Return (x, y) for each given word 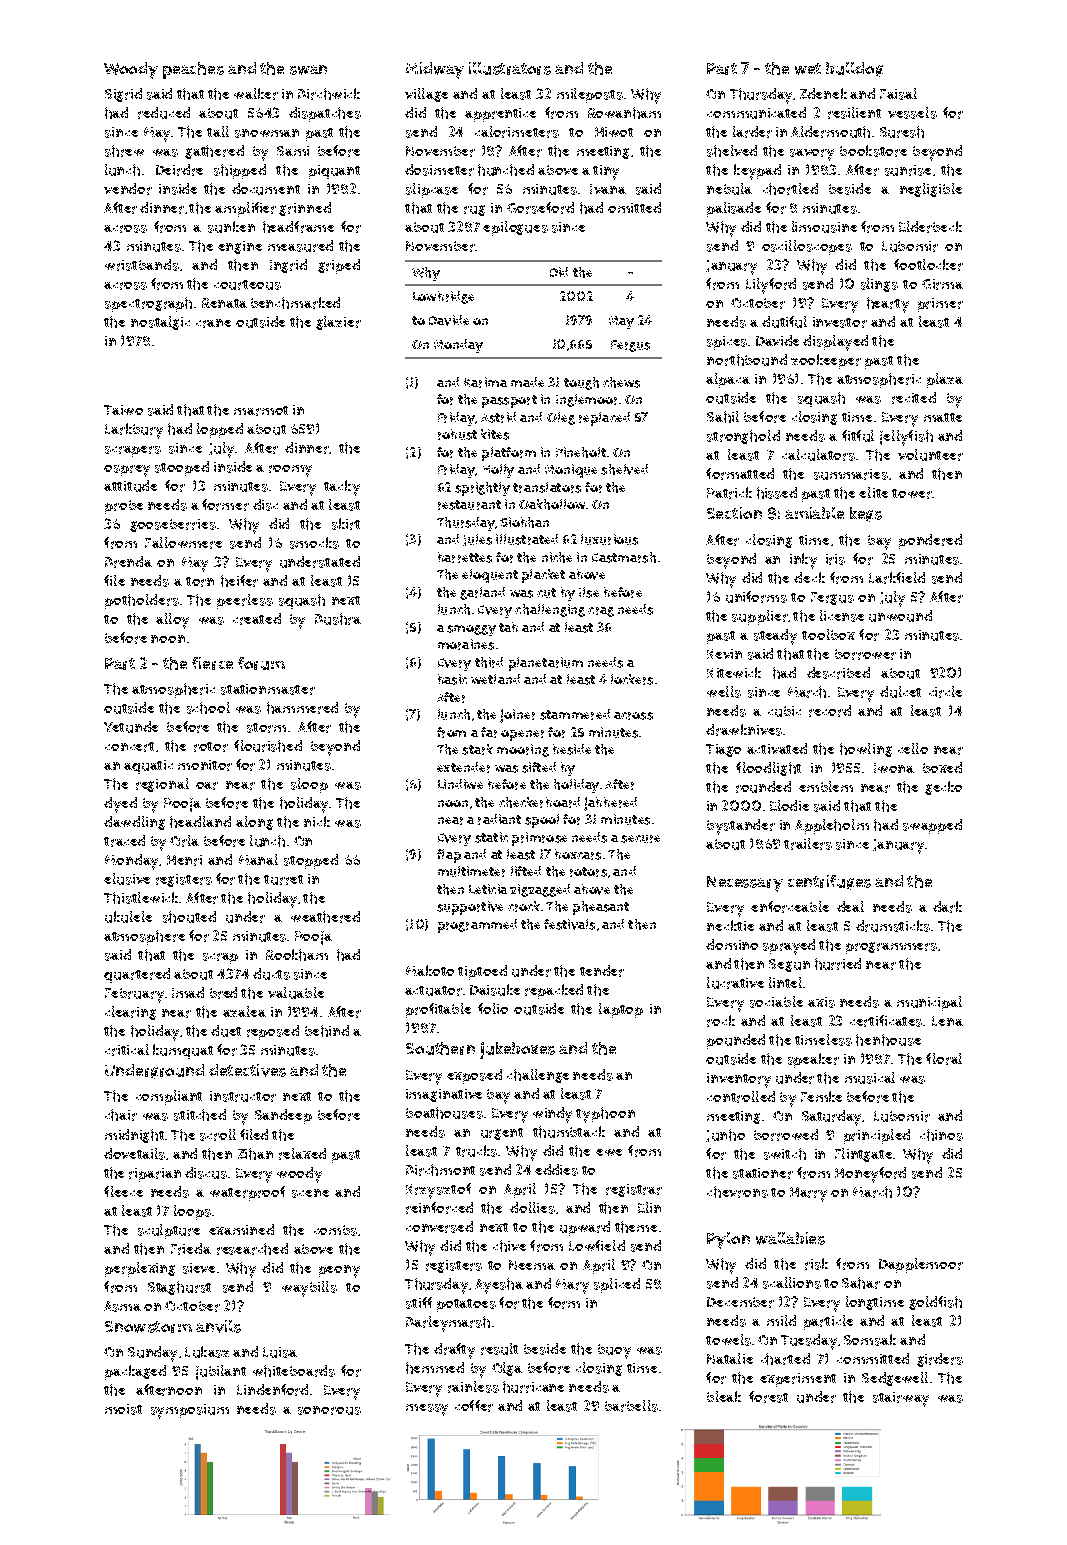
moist (123, 1409)
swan (308, 70)
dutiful (784, 322)
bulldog (854, 69)
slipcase (432, 190)
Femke (821, 1096)
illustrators (510, 68)
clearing (130, 1013)
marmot (261, 411)
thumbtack (569, 1132)
